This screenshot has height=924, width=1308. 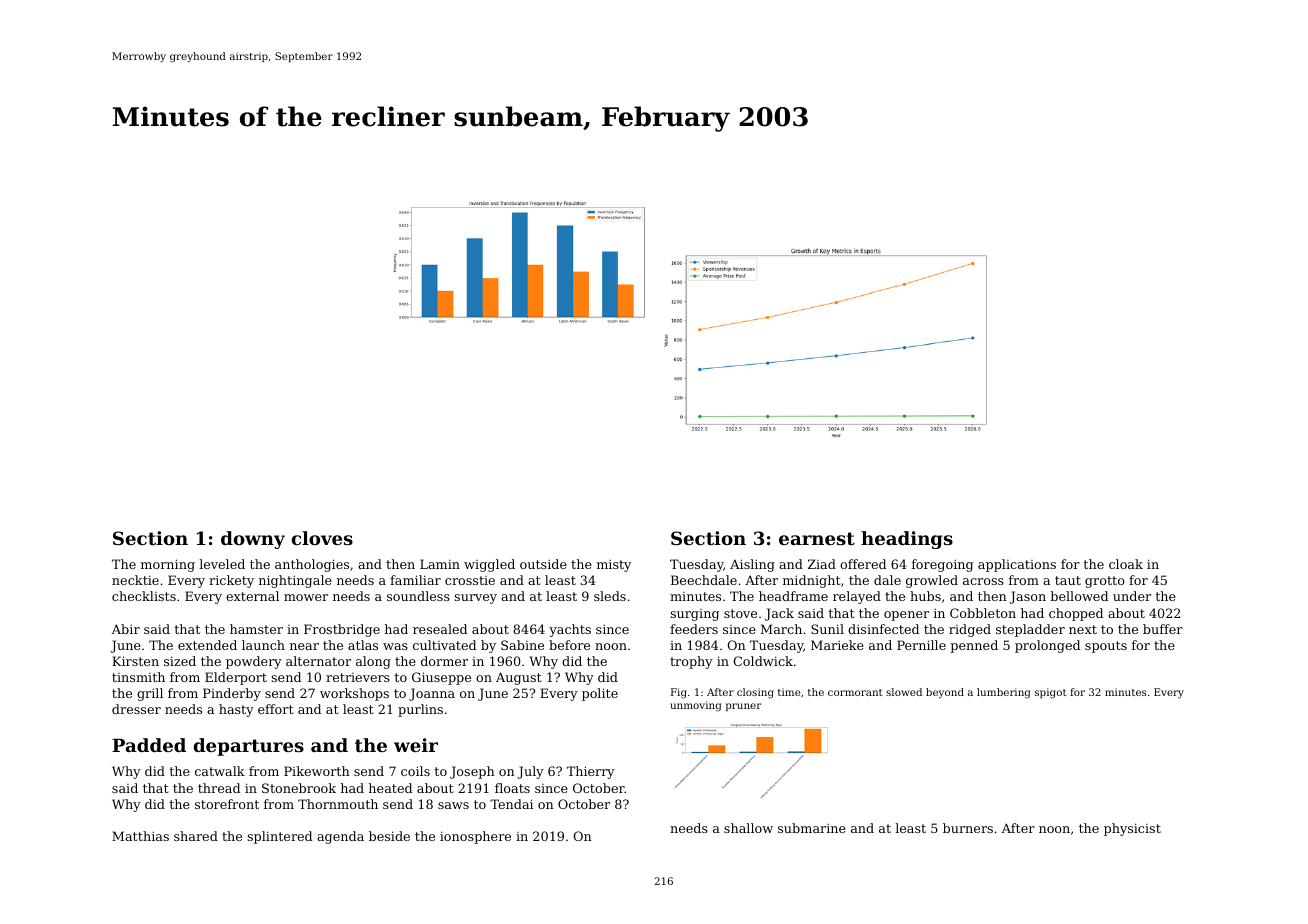 What do you see at coordinates (1051, 693) in the screenshot?
I see `spigot` at bounding box center [1051, 693].
